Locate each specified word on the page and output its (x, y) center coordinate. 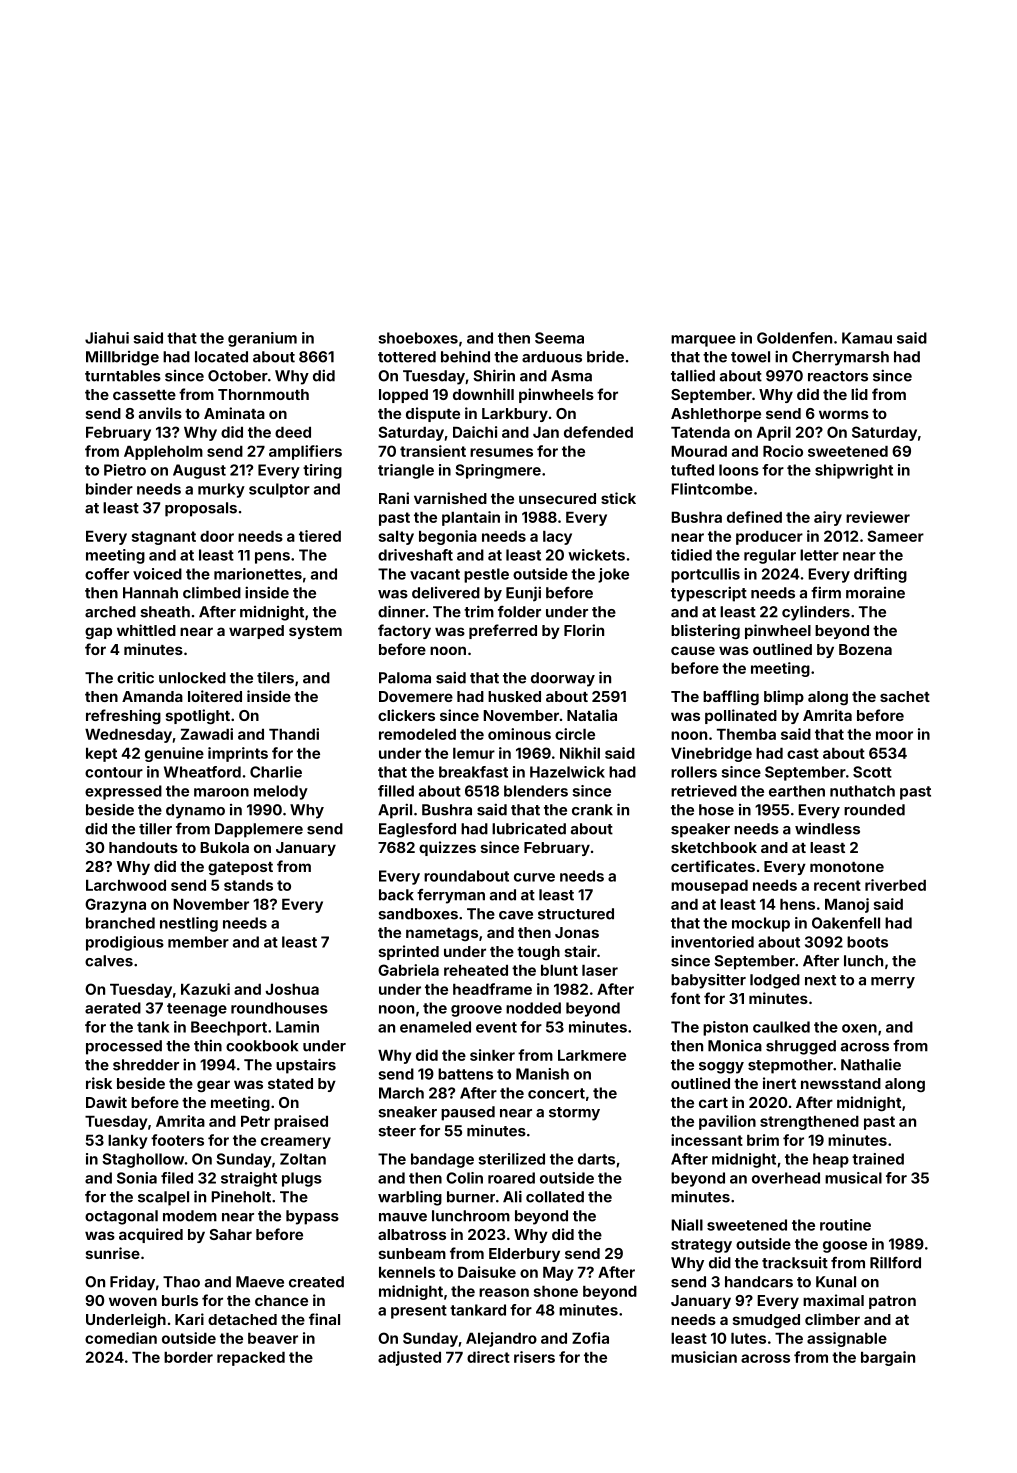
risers (534, 1357)
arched (110, 612)
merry (893, 983)
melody (281, 792)
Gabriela (408, 970)
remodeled (417, 734)
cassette (144, 395)
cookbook (262, 1046)
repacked (251, 1359)
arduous (552, 357)
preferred (503, 631)
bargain (888, 1358)
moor (894, 735)
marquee (703, 341)
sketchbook (714, 847)
